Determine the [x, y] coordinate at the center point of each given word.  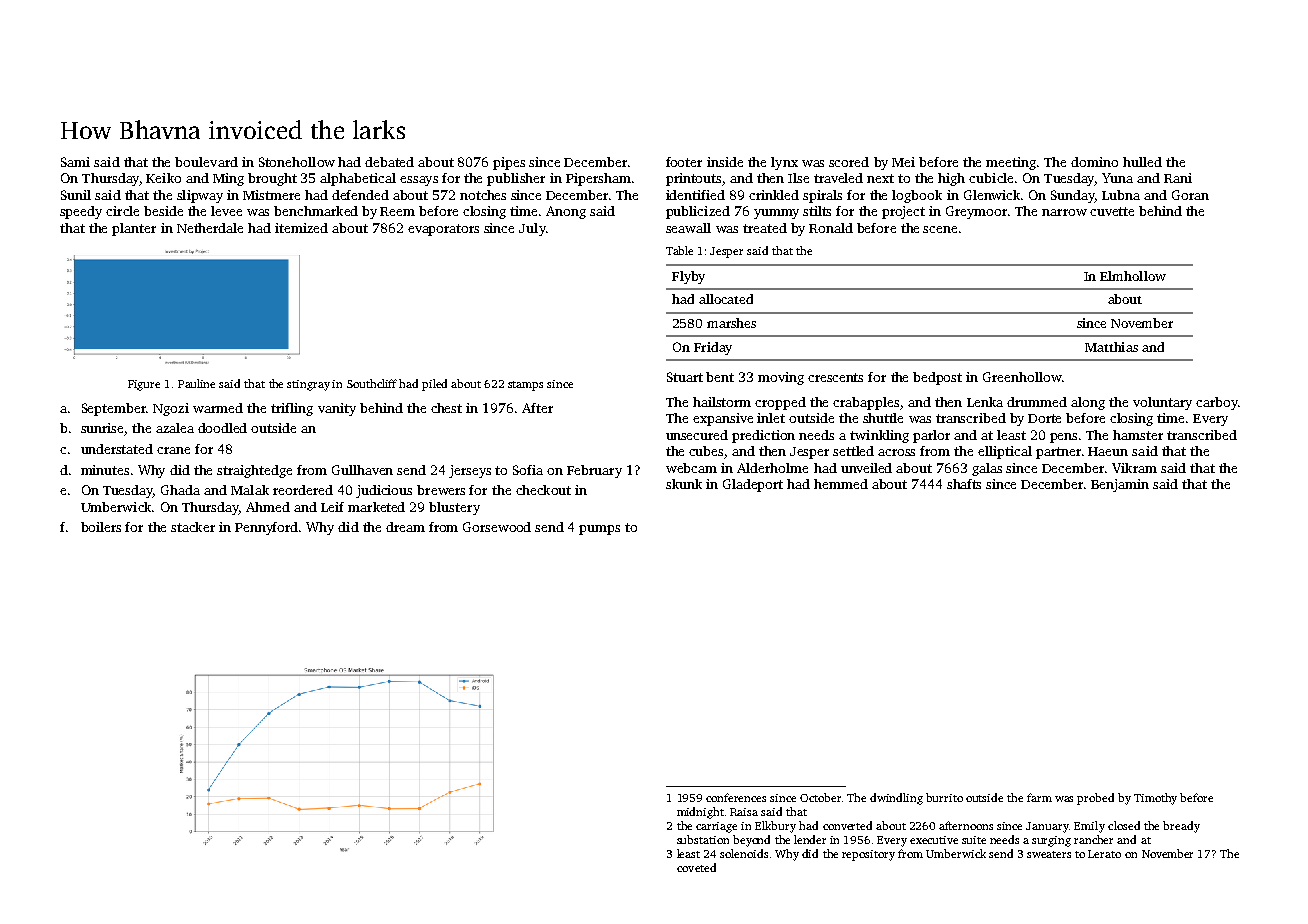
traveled [838, 178]
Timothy [1155, 799]
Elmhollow [1133, 276]
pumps [599, 530]
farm [1039, 797]
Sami [75, 162]
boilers [101, 527]
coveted [696, 867]
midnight [700, 813]
